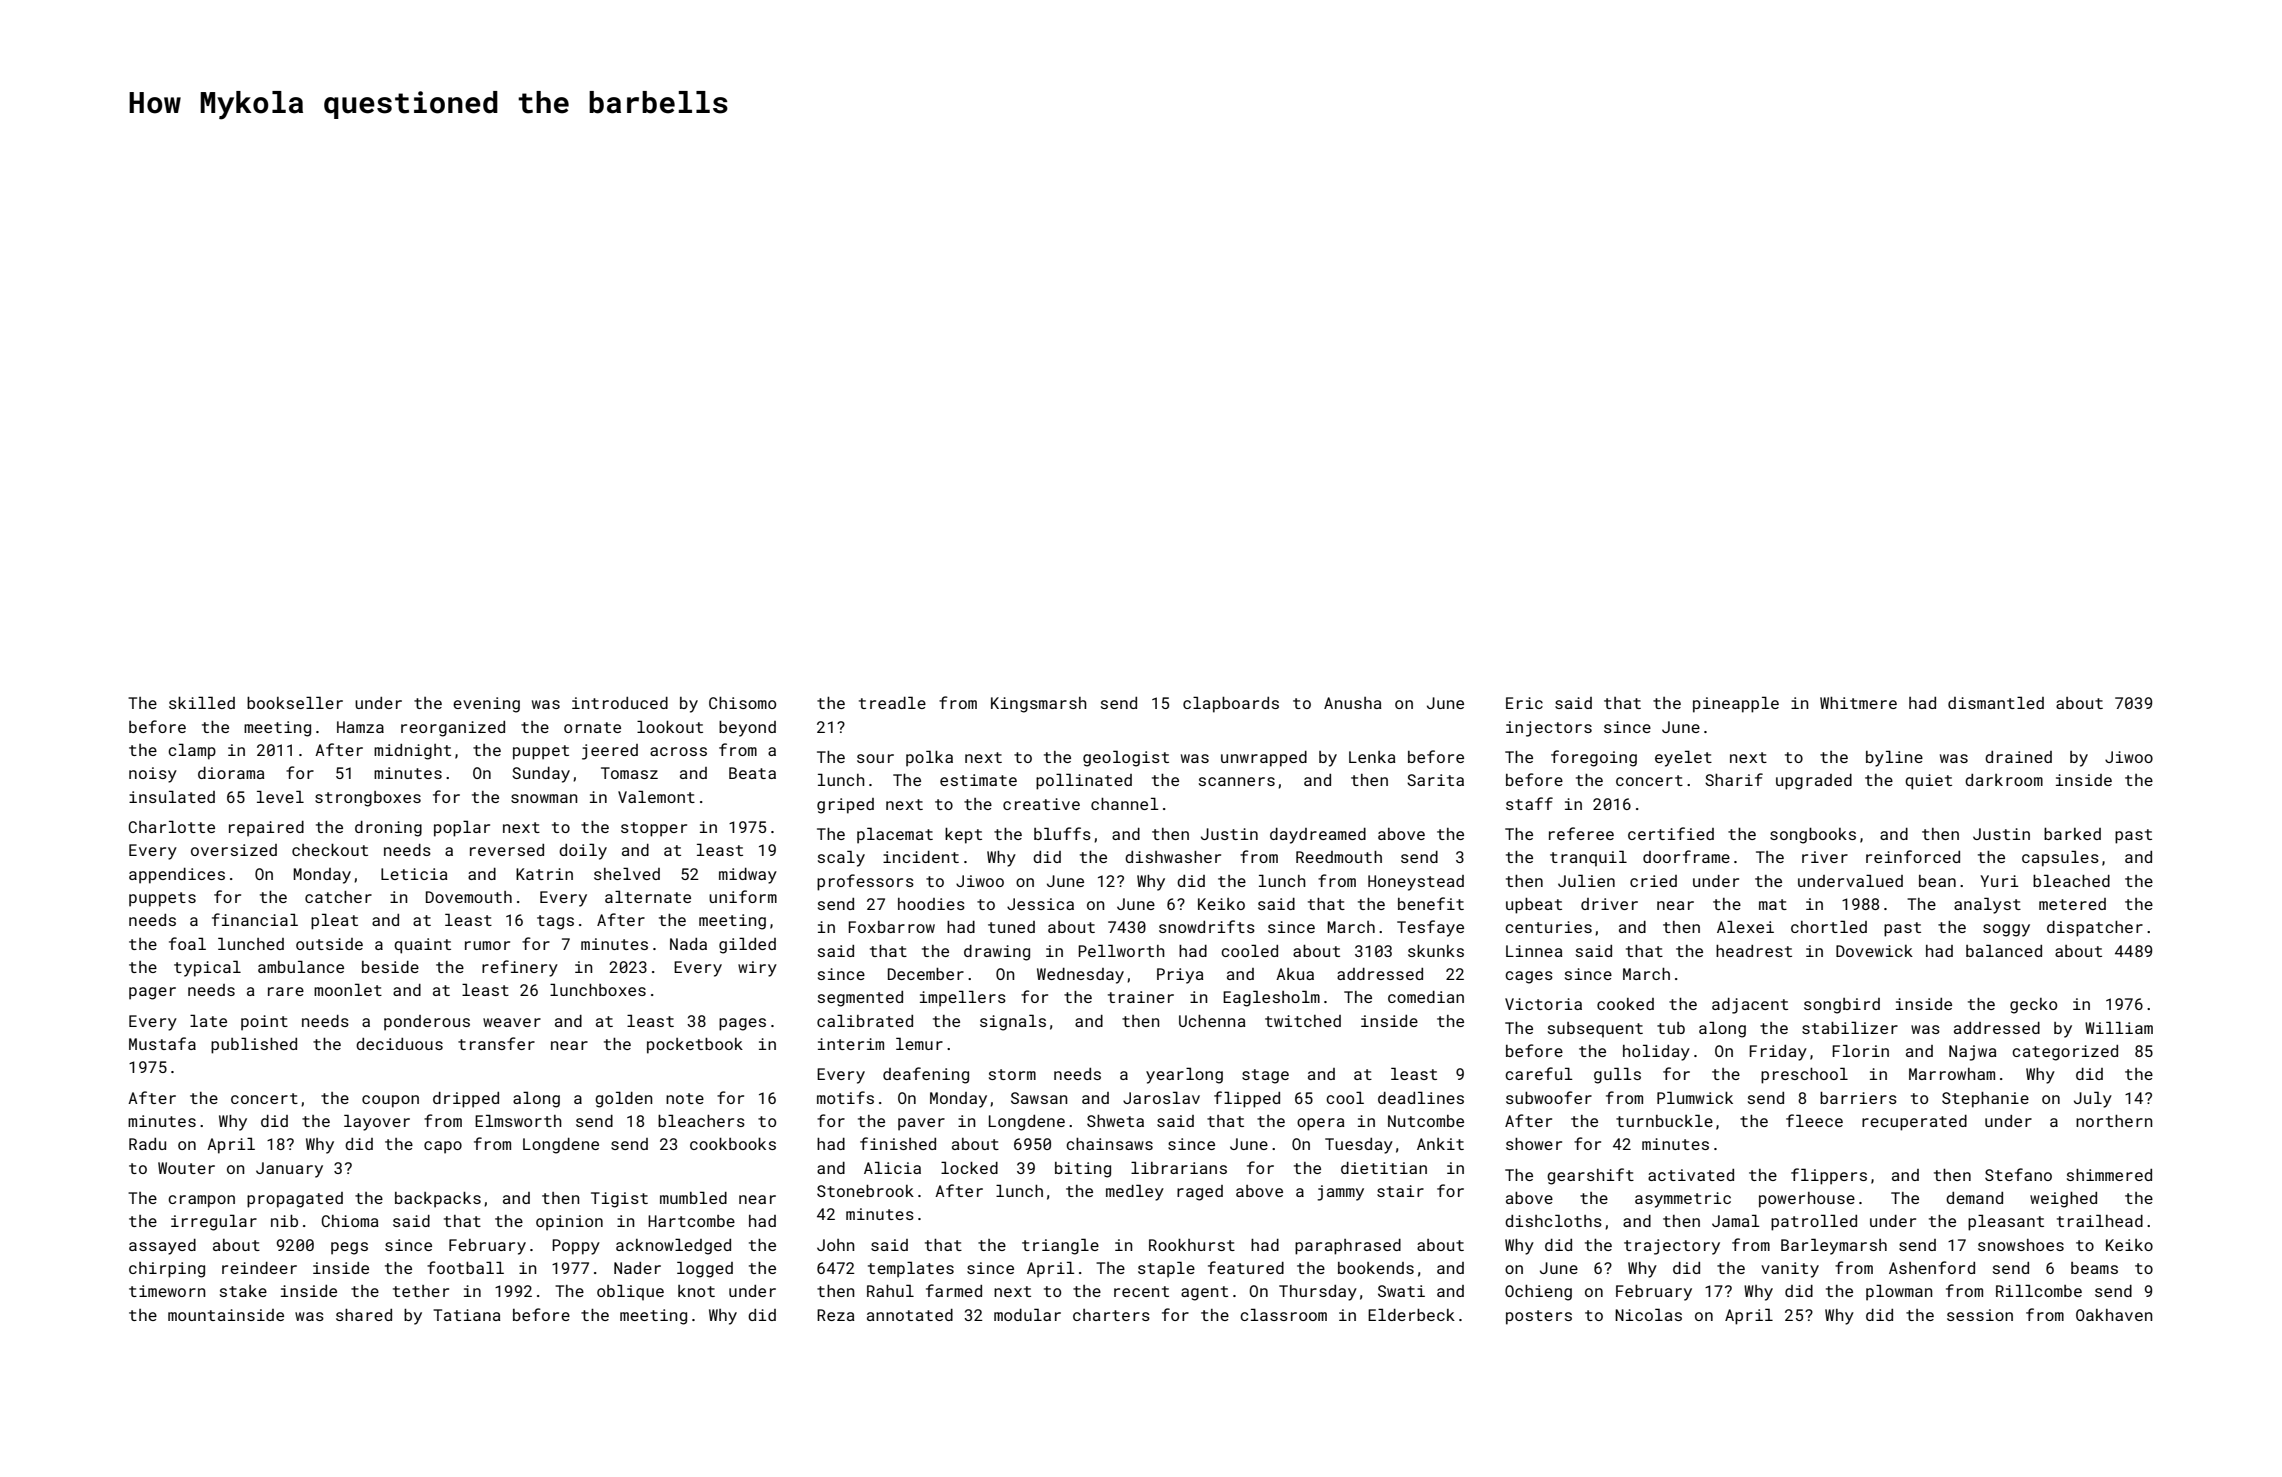  Describe the element at coordinates (1524, 703) in the screenshot. I see `Eric` at that location.
